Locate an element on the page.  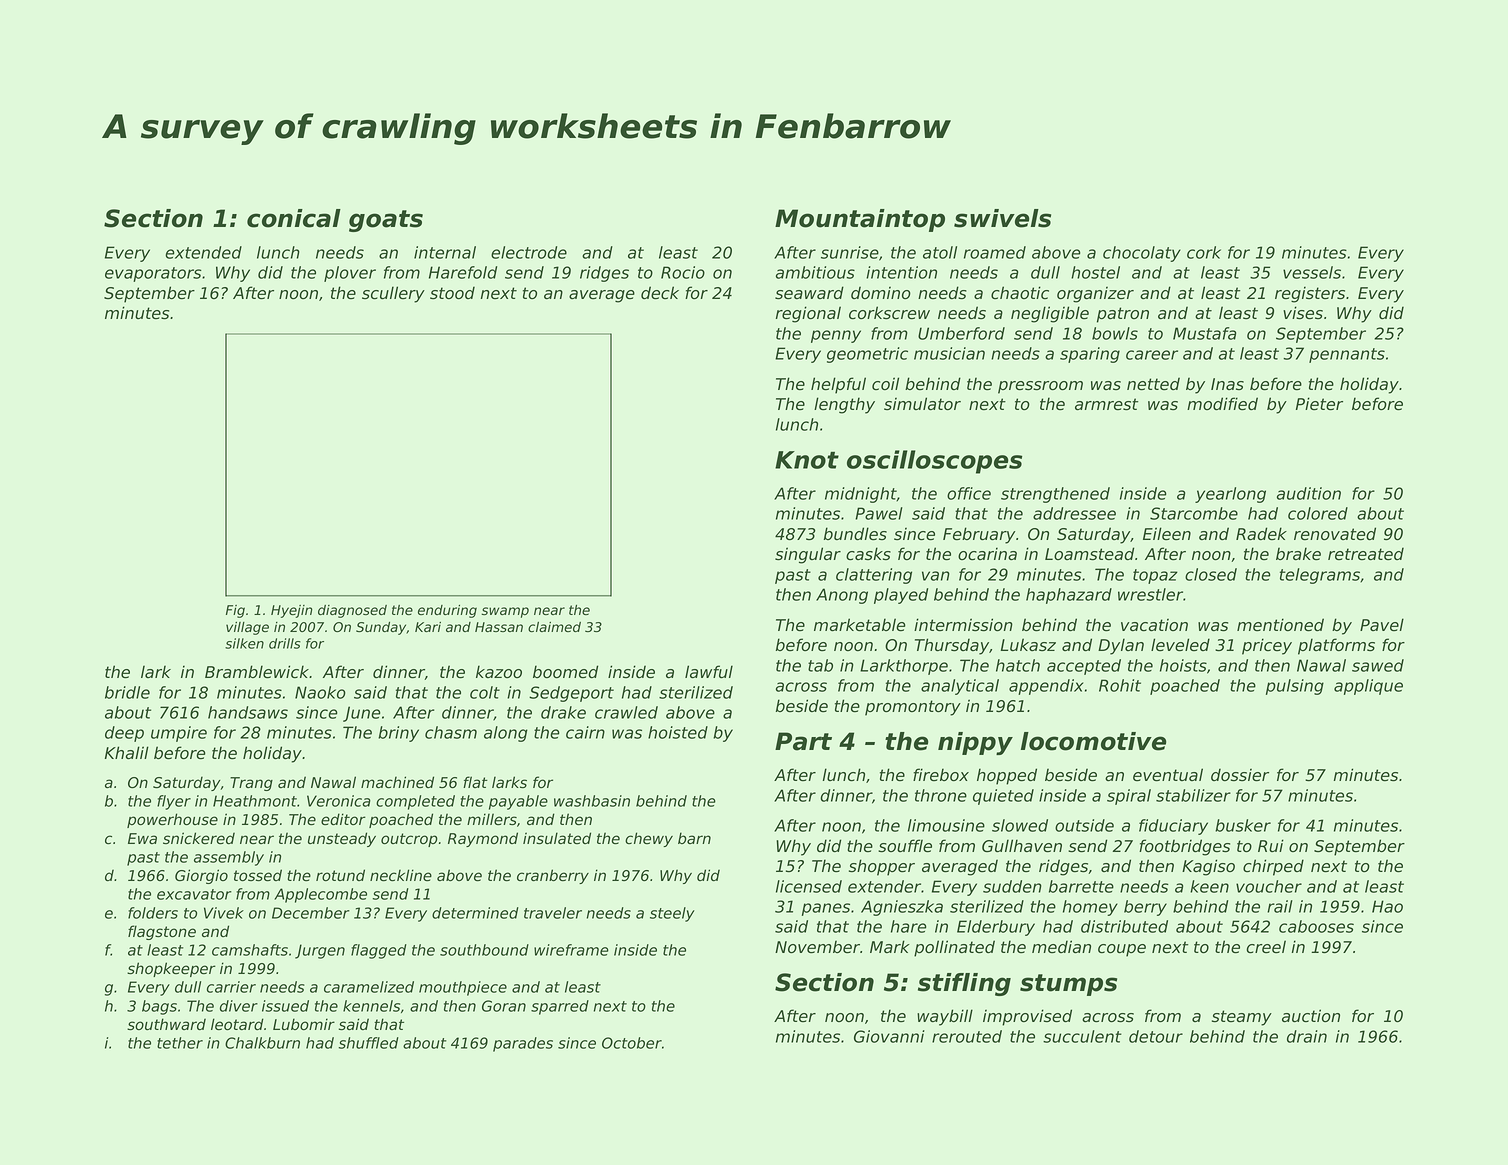
Knot is located at coordinates (807, 460).
